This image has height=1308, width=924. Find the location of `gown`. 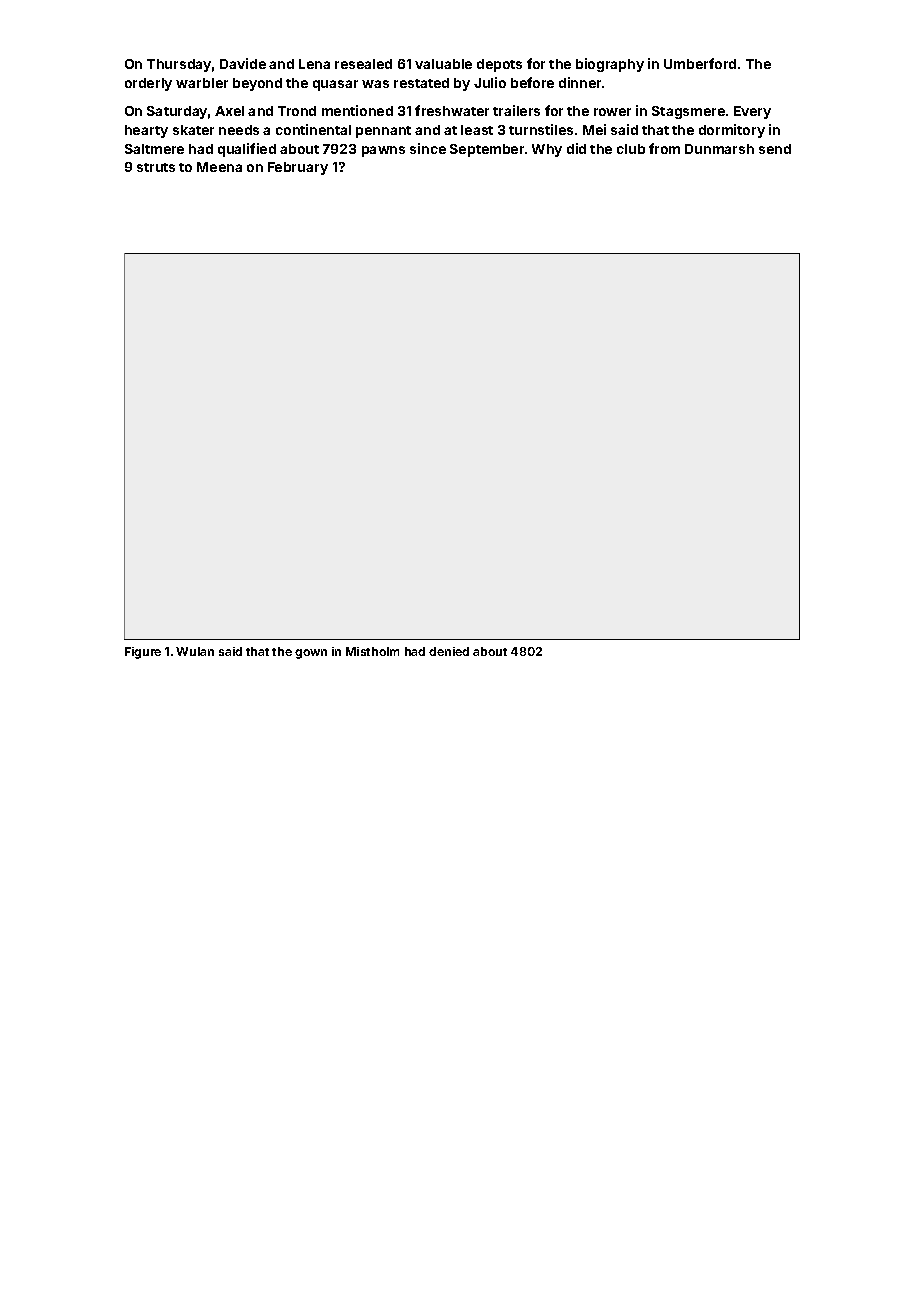

gown is located at coordinates (311, 654).
